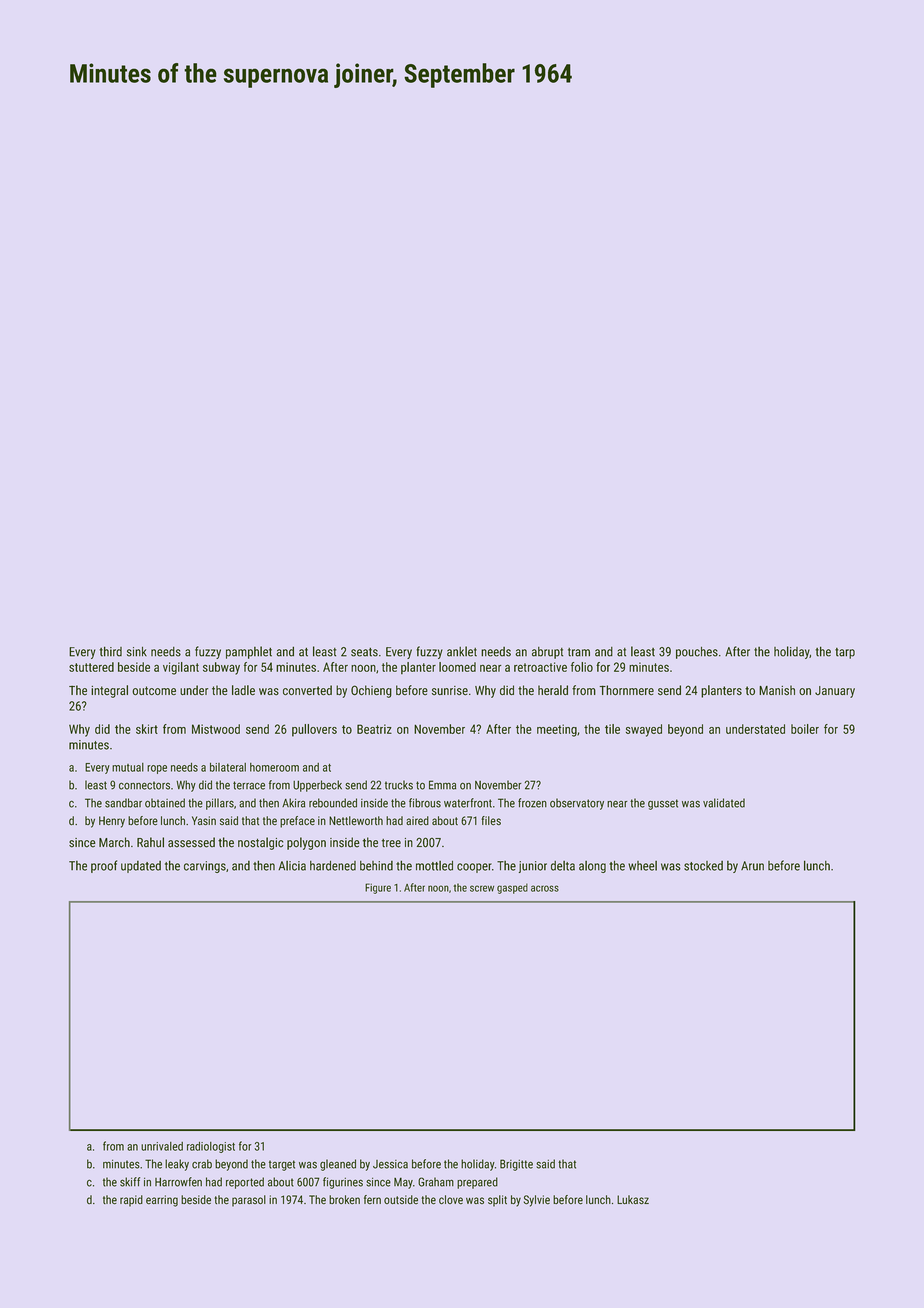 This image has width=924, height=1308. I want to click on Jessica, so click(390, 1164).
